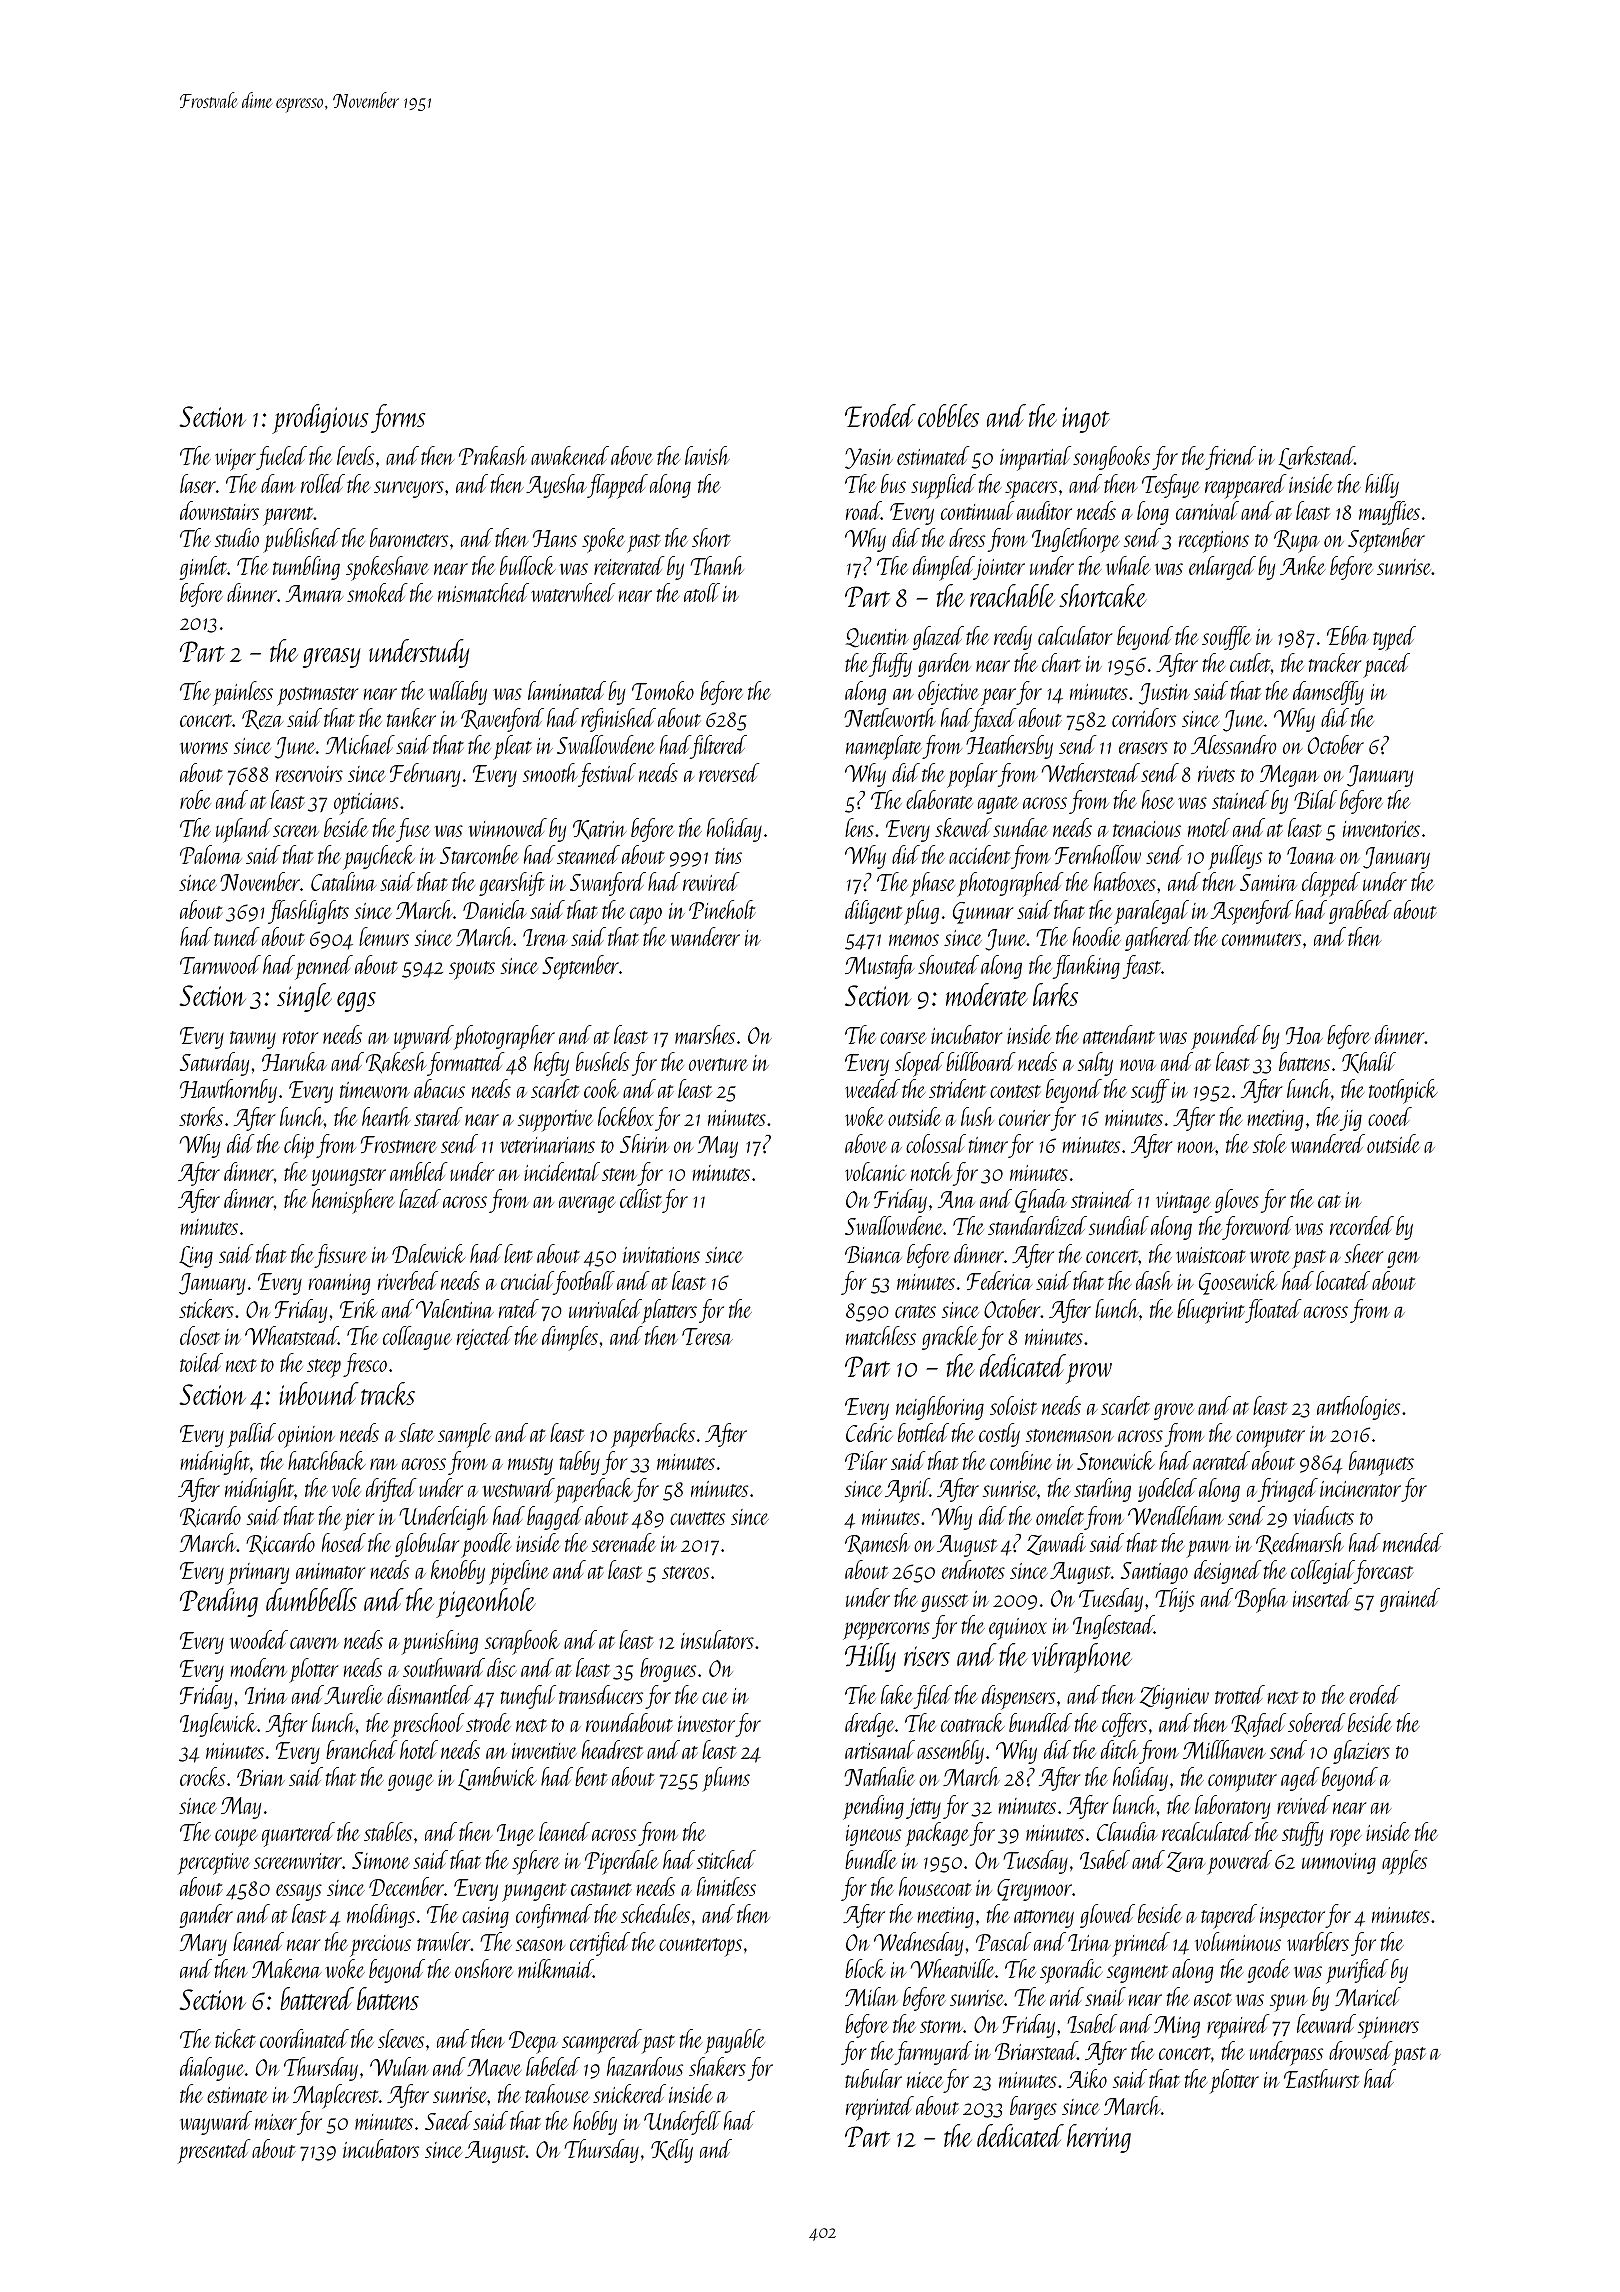 The image size is (1620, 2292). Describe the element at coordinates (304, 2038) in the screenshot. I see `coordinated` at that location.
